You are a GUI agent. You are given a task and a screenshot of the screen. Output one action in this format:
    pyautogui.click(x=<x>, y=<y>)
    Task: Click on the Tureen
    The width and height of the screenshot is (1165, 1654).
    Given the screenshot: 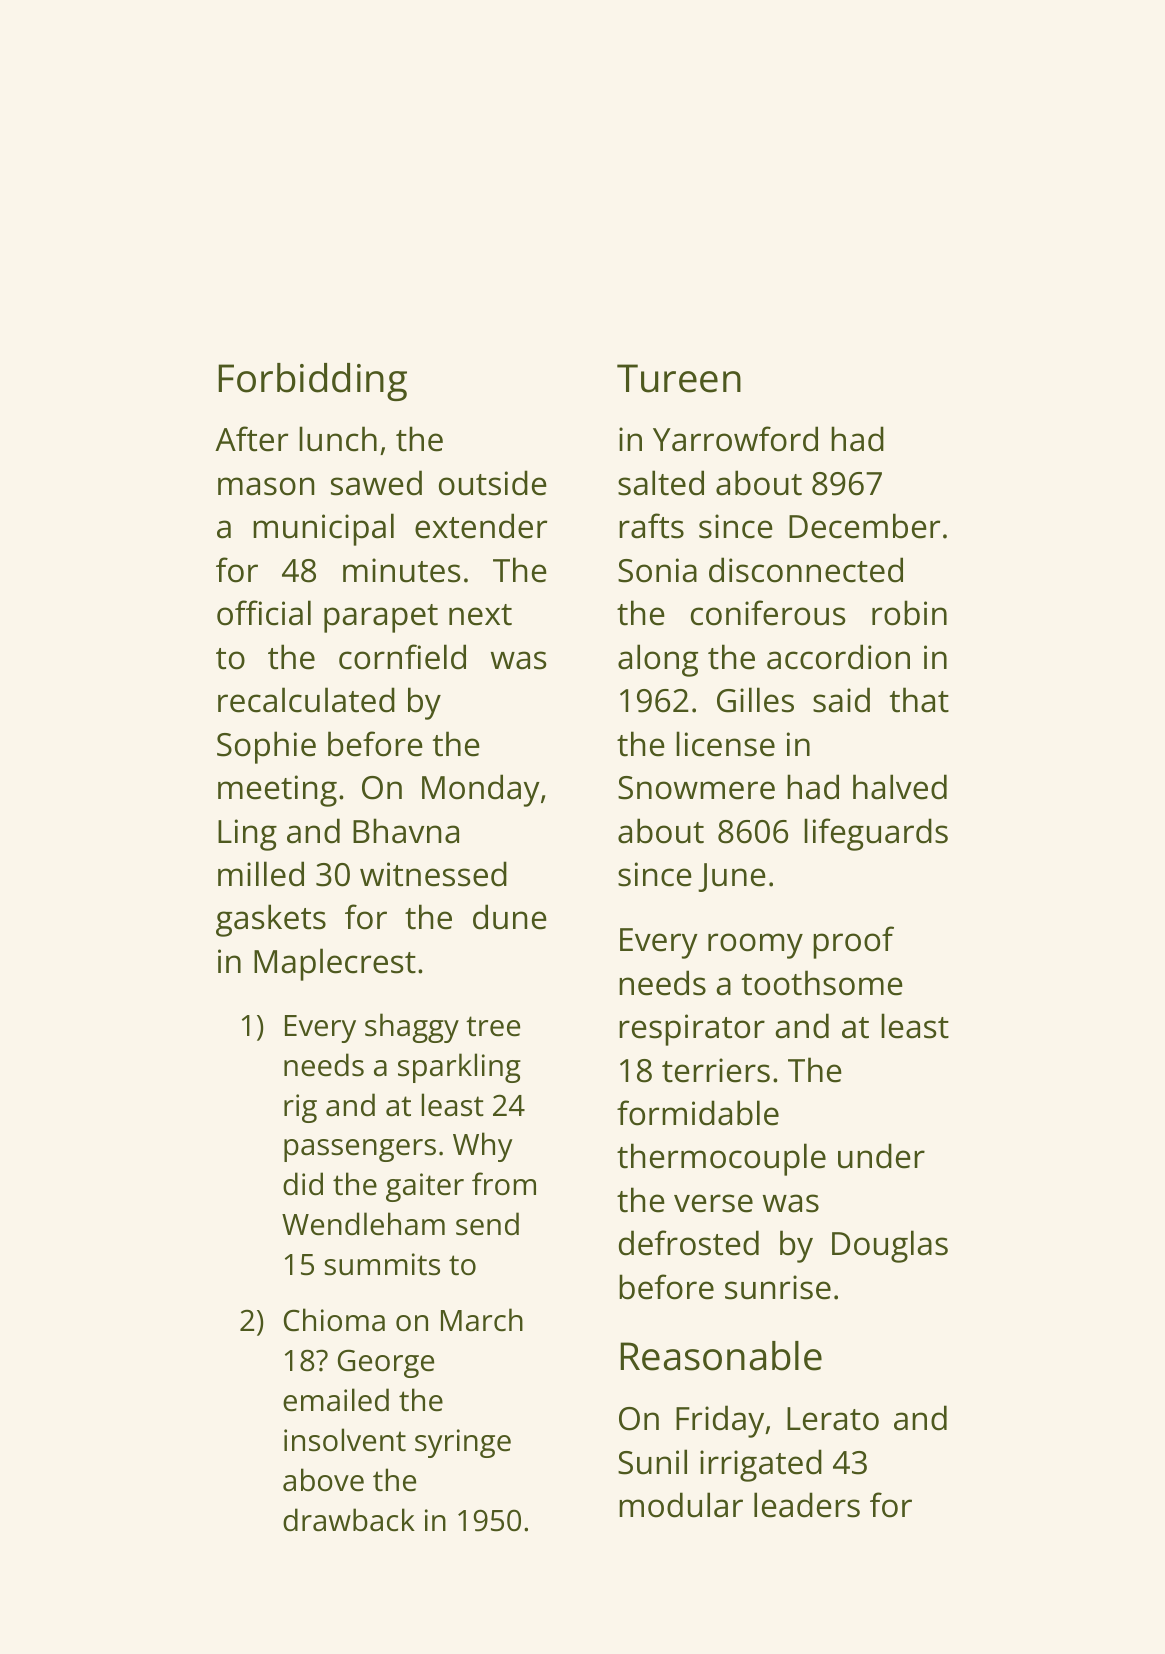 What is the action you would take?
    pyautogui.click(x=679, y=378)
